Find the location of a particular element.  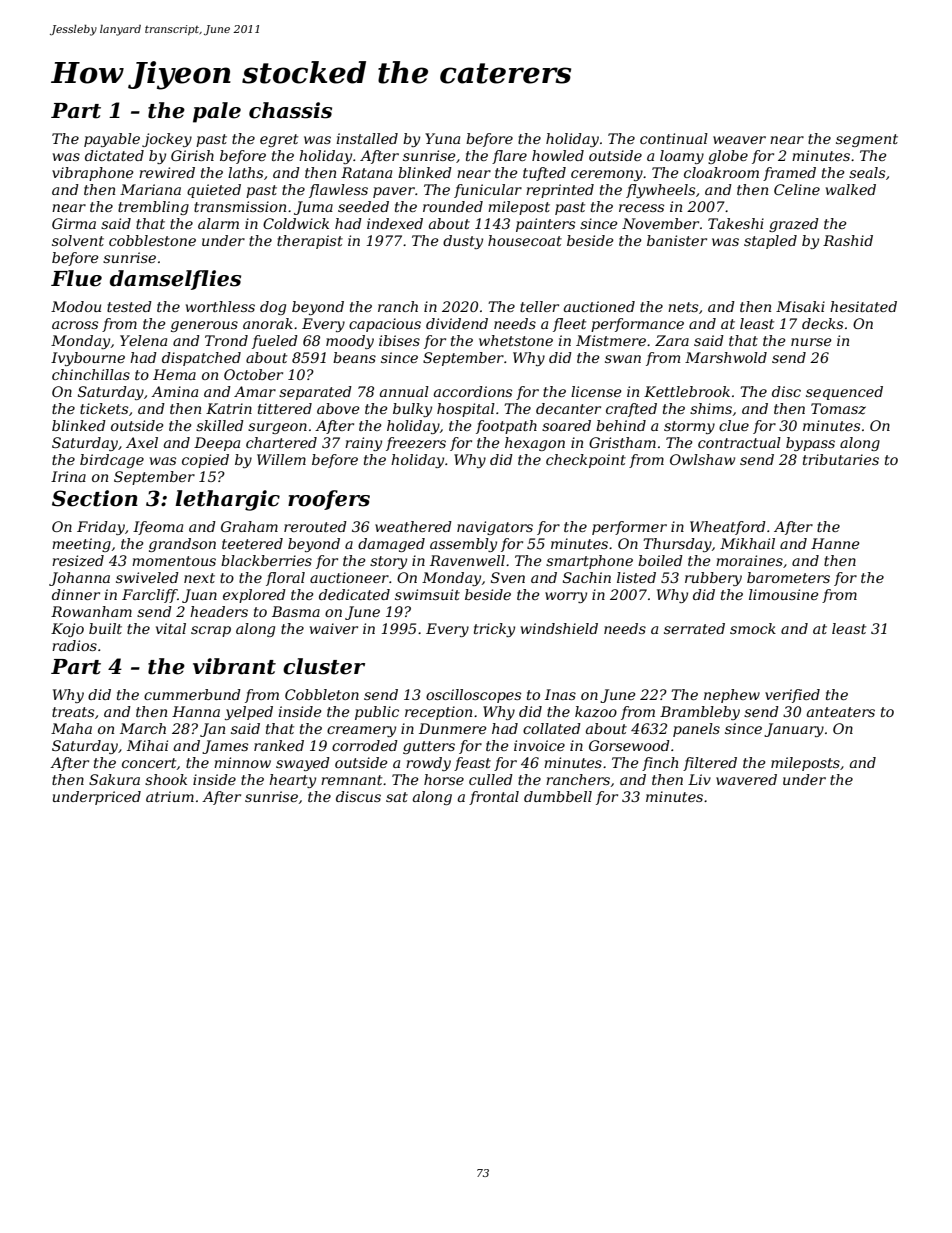

segment is located at coordinates (867, 140).
